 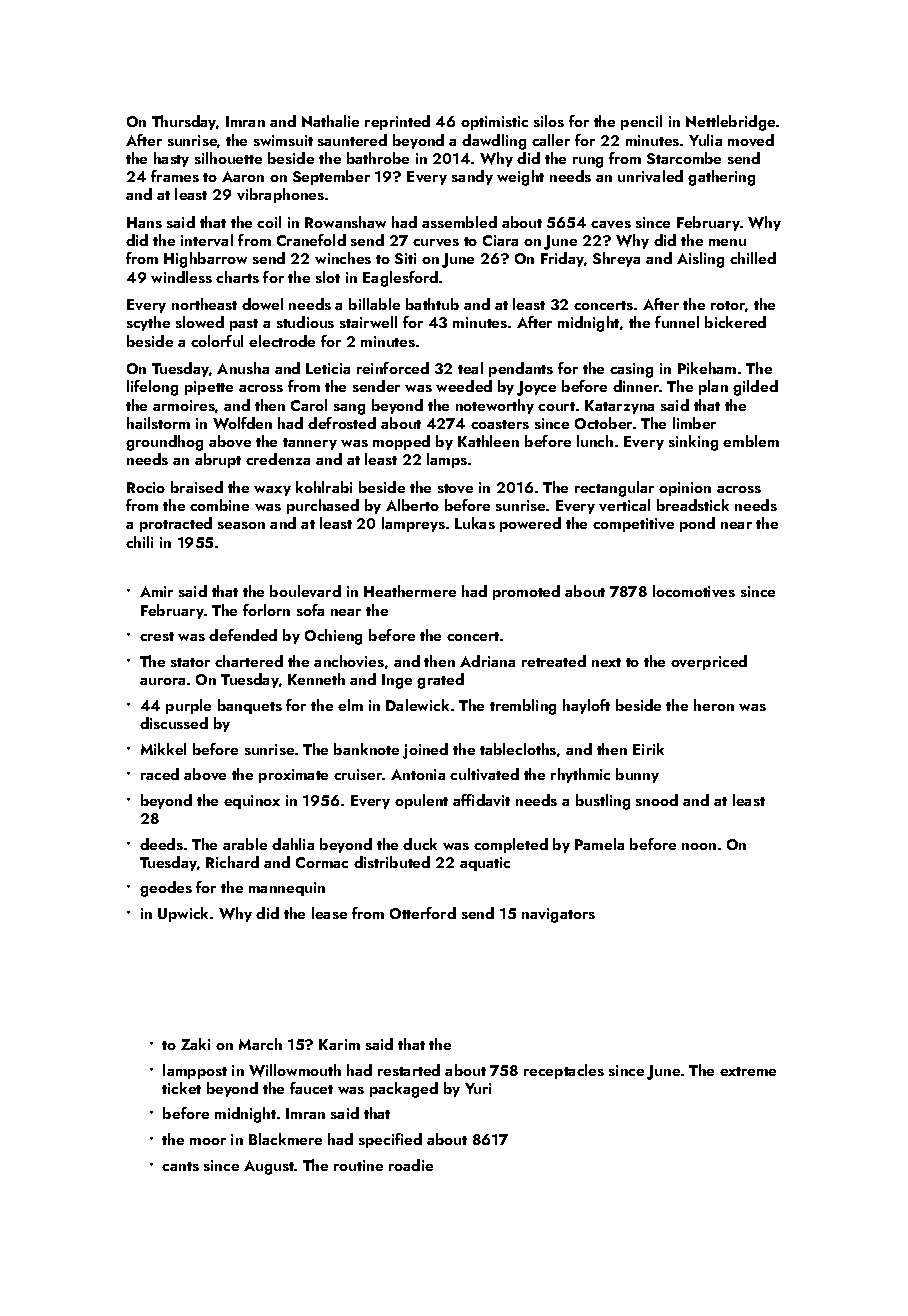 What do you see at coordinates (611, 224) in the screenshot?
I see `caves` at bounding box center [611, 224].
